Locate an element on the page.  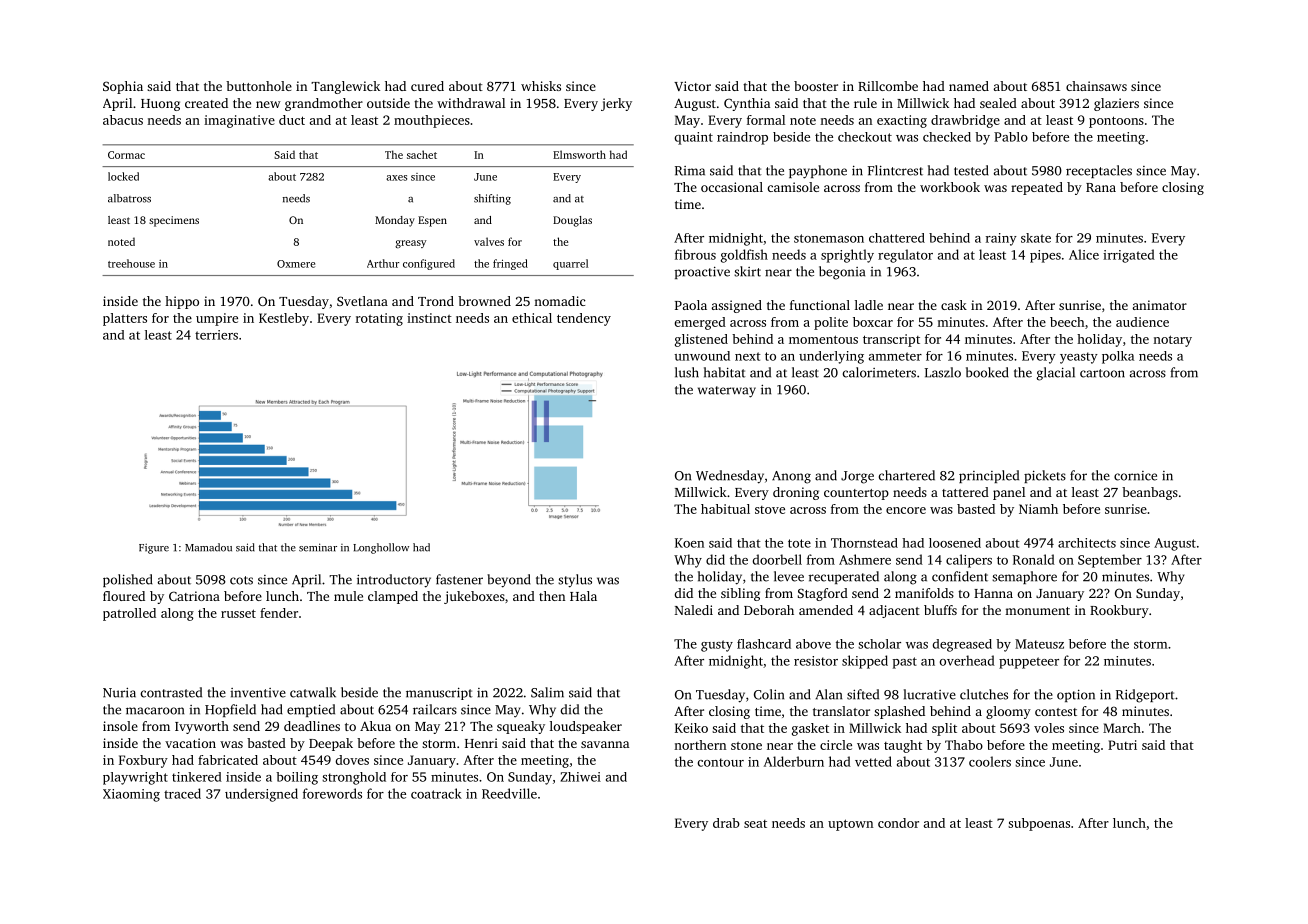
platters is located at coordinates (125, 319).
